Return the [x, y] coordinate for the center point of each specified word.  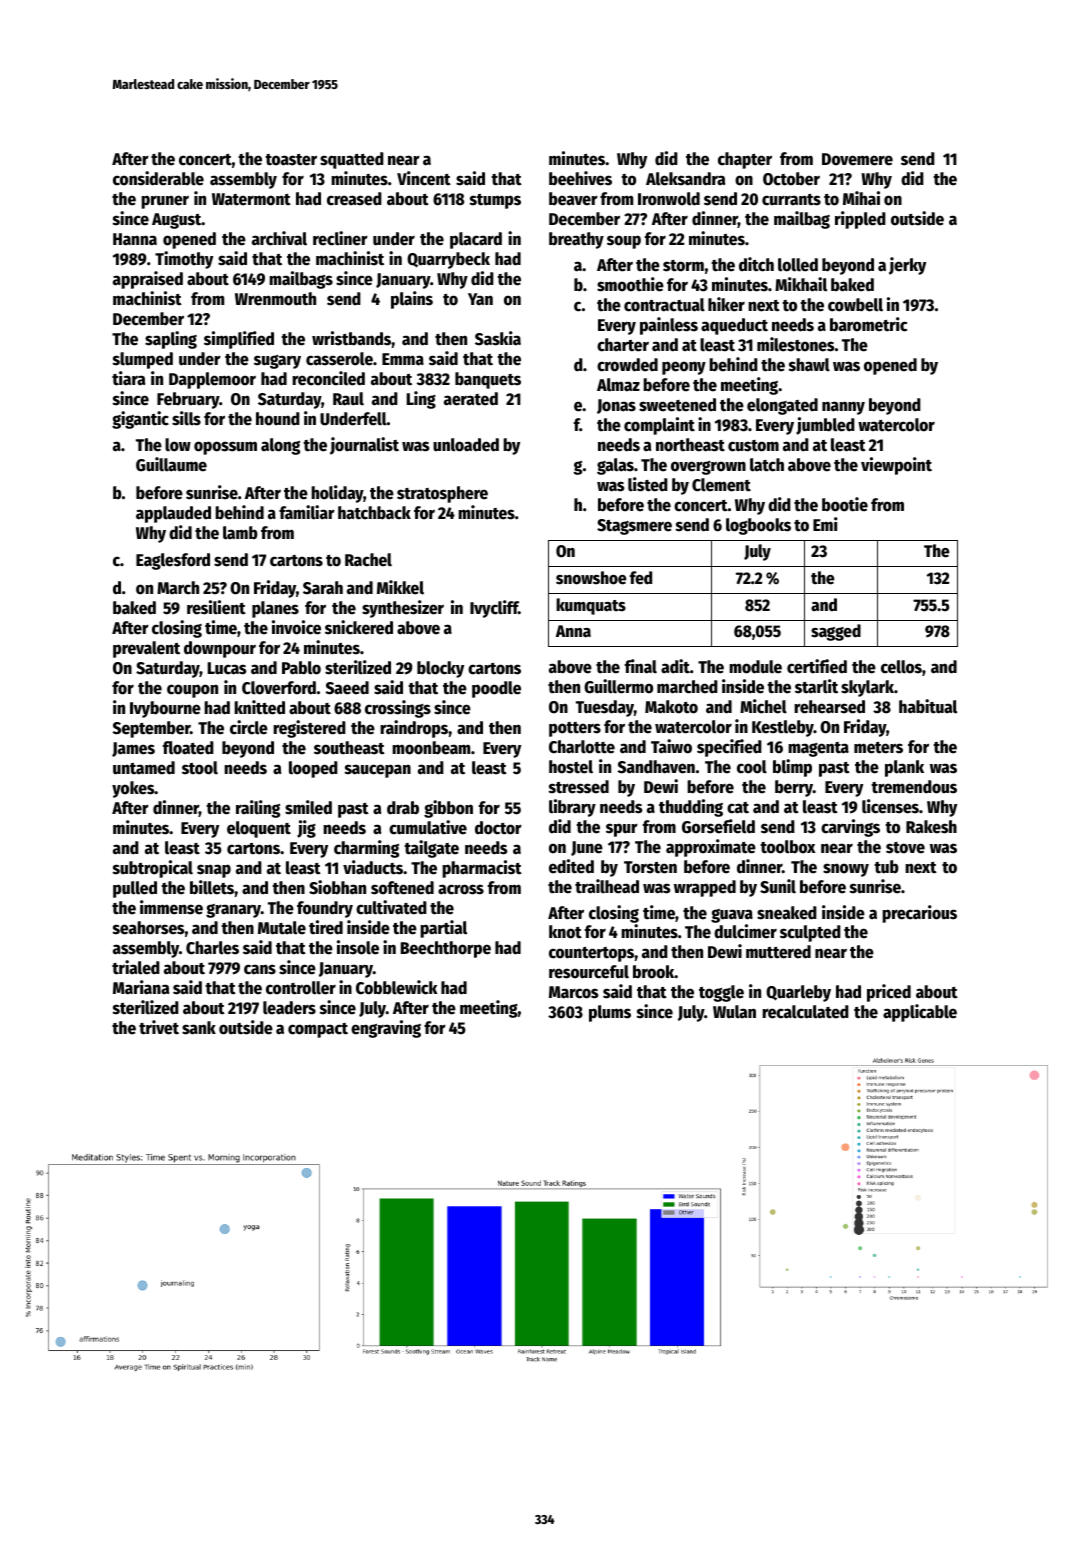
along [280, 446]
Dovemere [857, 159]
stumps [495, 201]
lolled [798, 265]
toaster [291, 160]
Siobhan [337, 887]
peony [684, 368]
